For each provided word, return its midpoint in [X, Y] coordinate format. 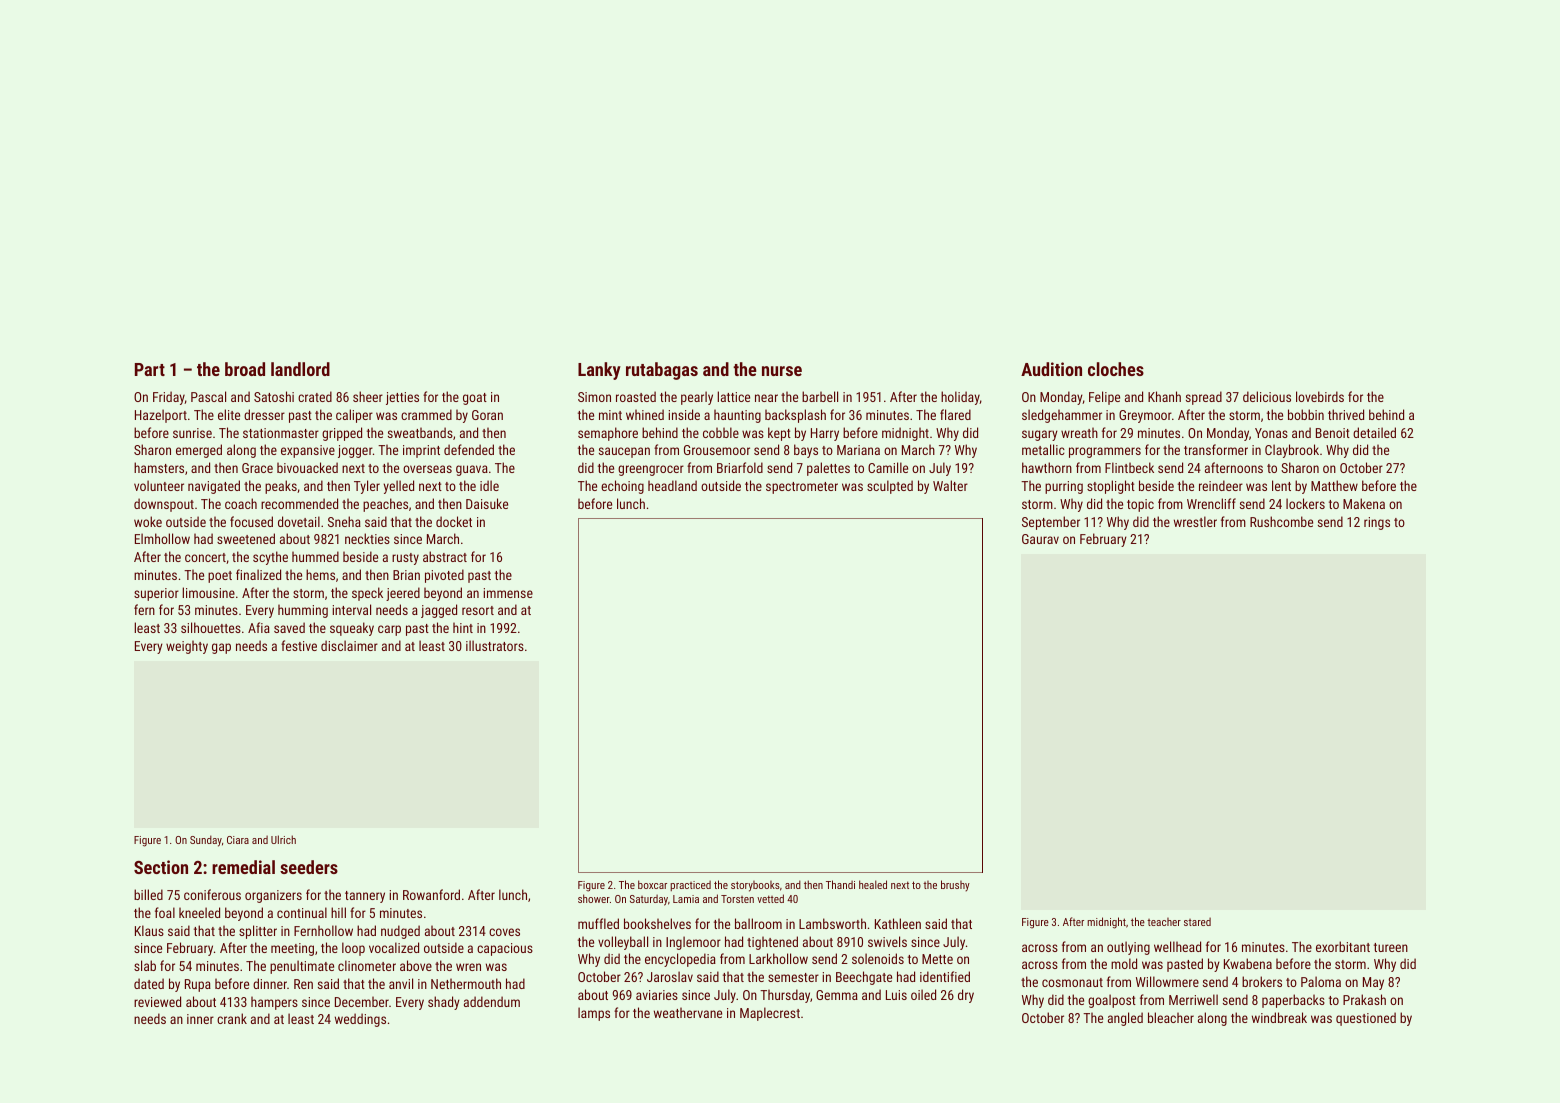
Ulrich [283, 839]
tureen [1391, 947]
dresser [264, 414]
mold [1124, 963]
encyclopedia [680, 960]
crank [232, 1018]
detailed [1374, 432]
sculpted [890, 487]
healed [873, 884]
